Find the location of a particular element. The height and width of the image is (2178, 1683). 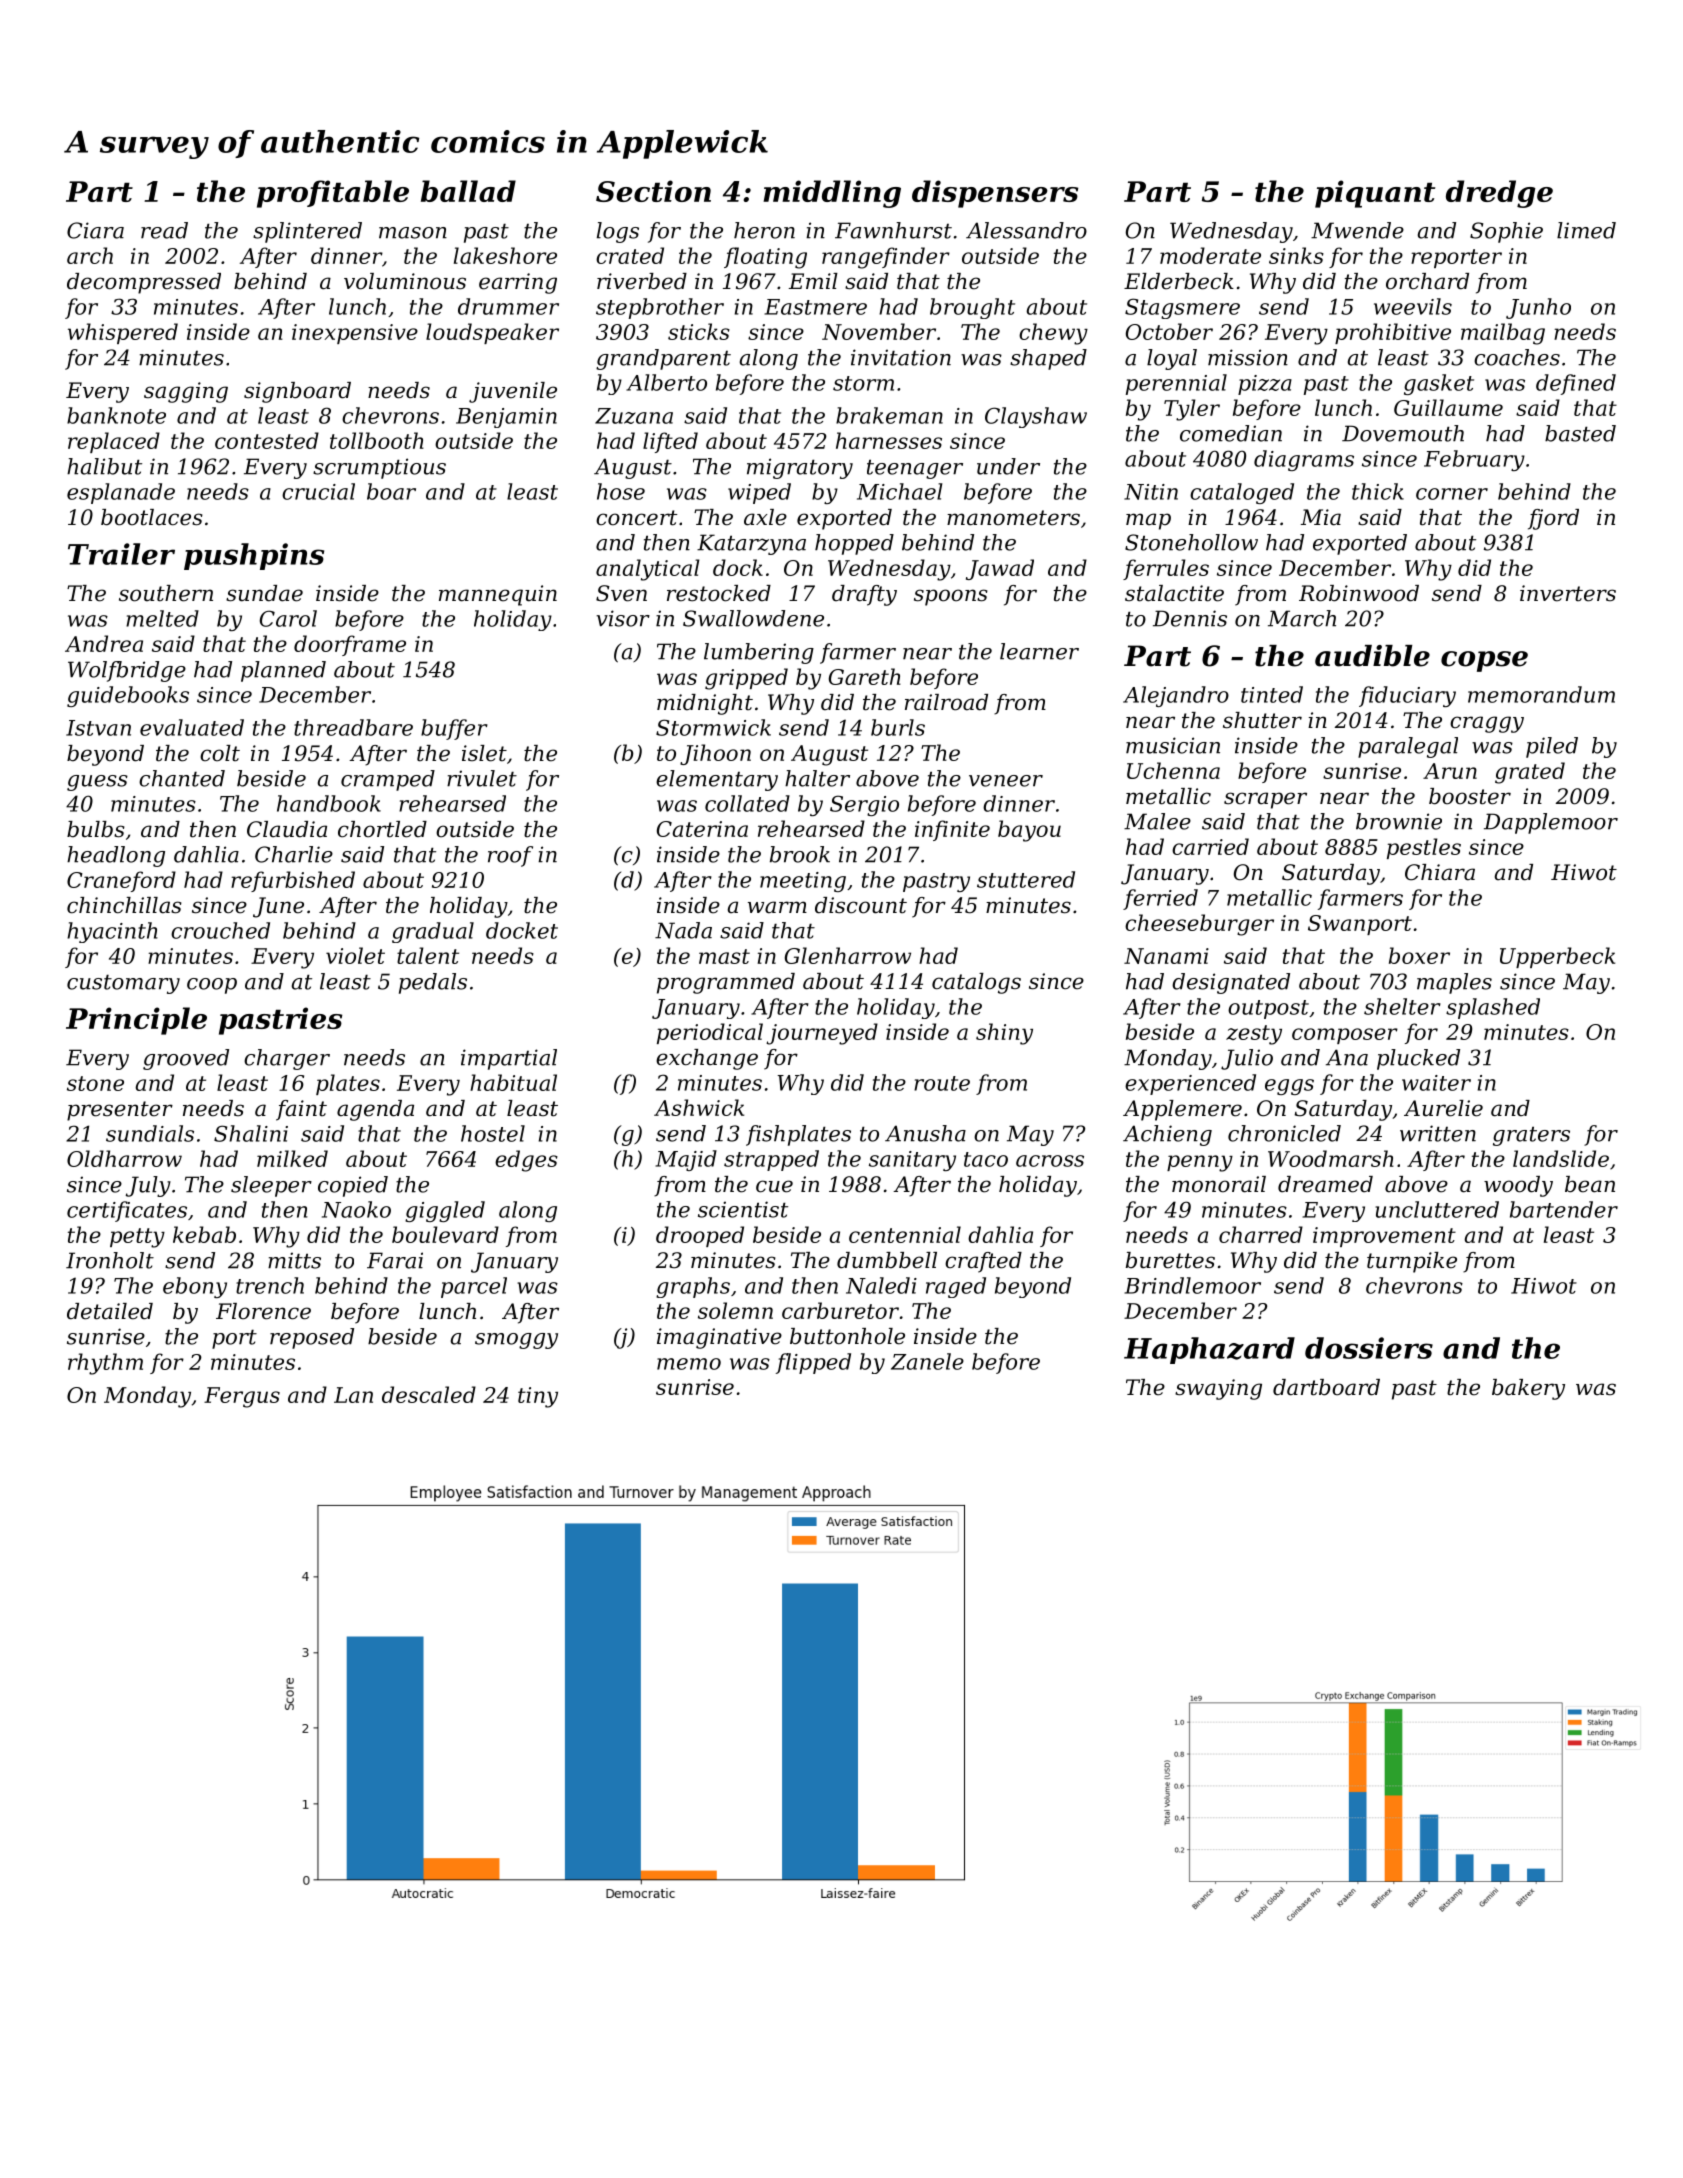

learner is located at coordinates (1039, 651).
